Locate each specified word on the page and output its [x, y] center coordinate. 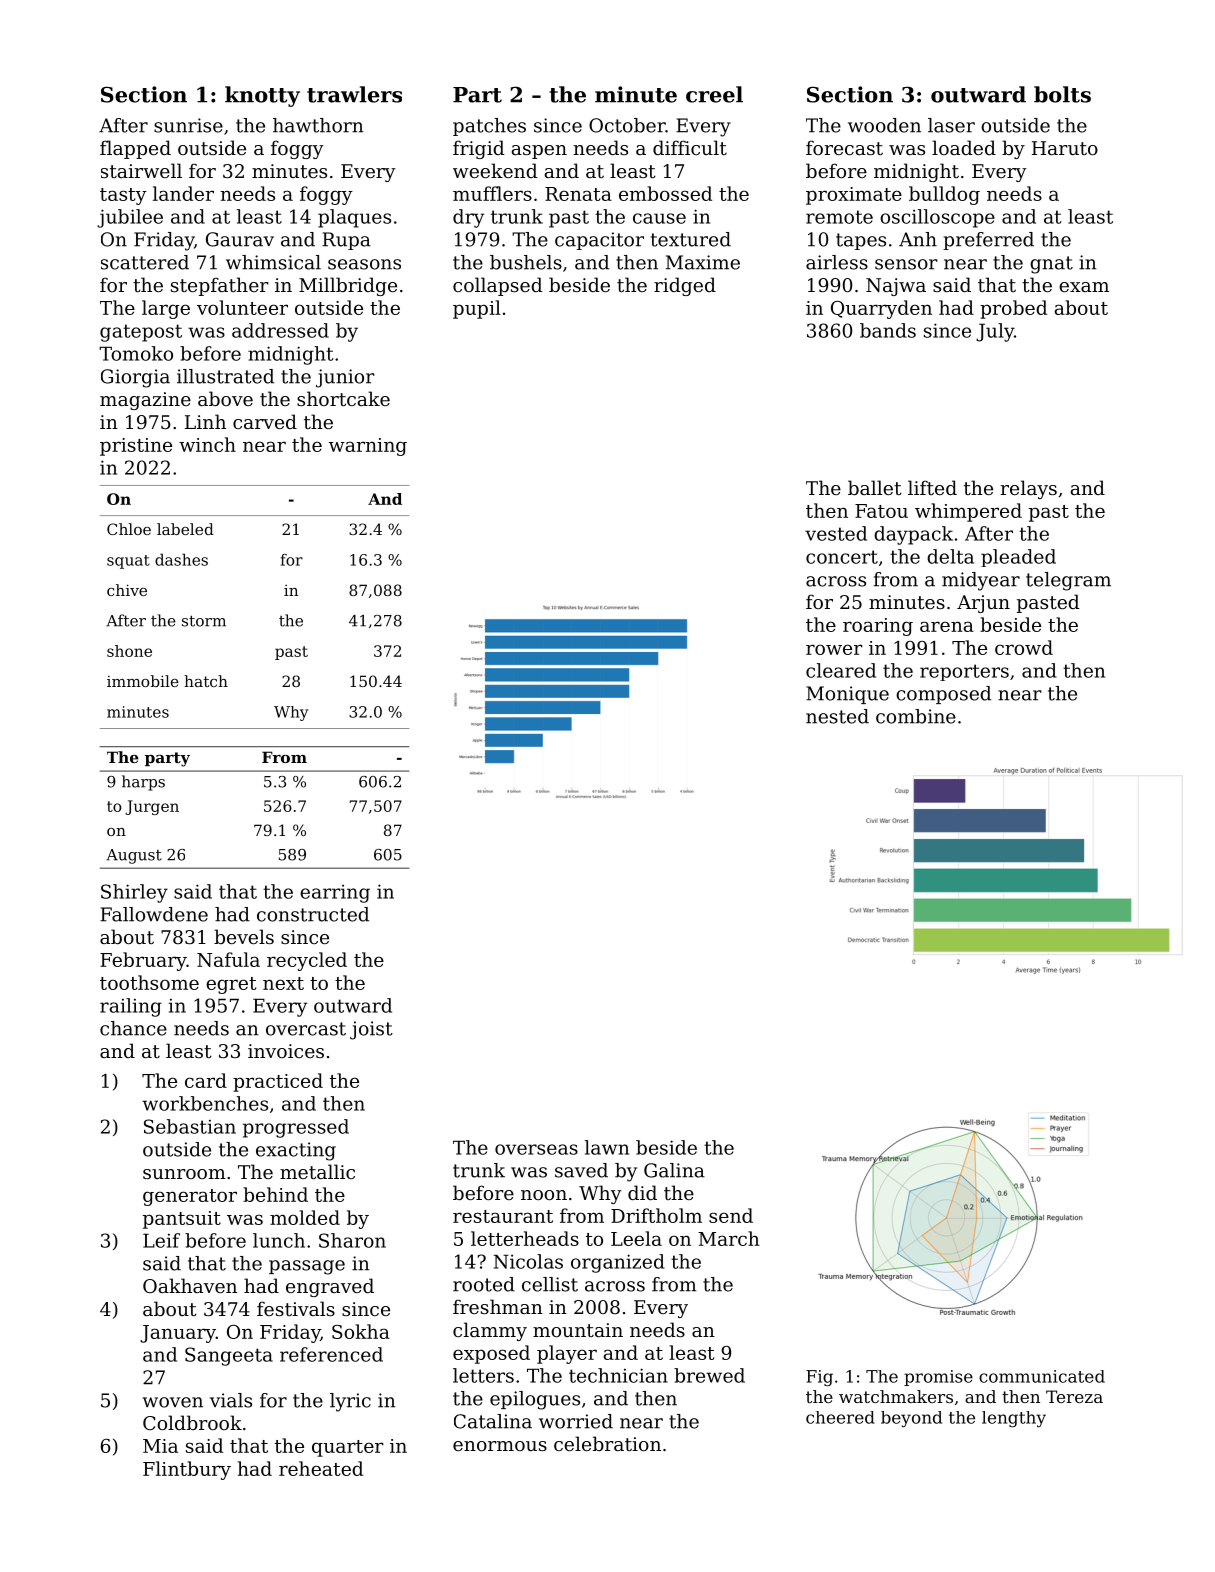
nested [837, 716]
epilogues [535, 1400]
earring [335, 894]
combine [916, 716]
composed [943, 695]
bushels [526, 262]
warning [368, 447]
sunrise [188, 125]
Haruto [1065, 148]
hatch [206, 681]
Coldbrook [192, 1422]
